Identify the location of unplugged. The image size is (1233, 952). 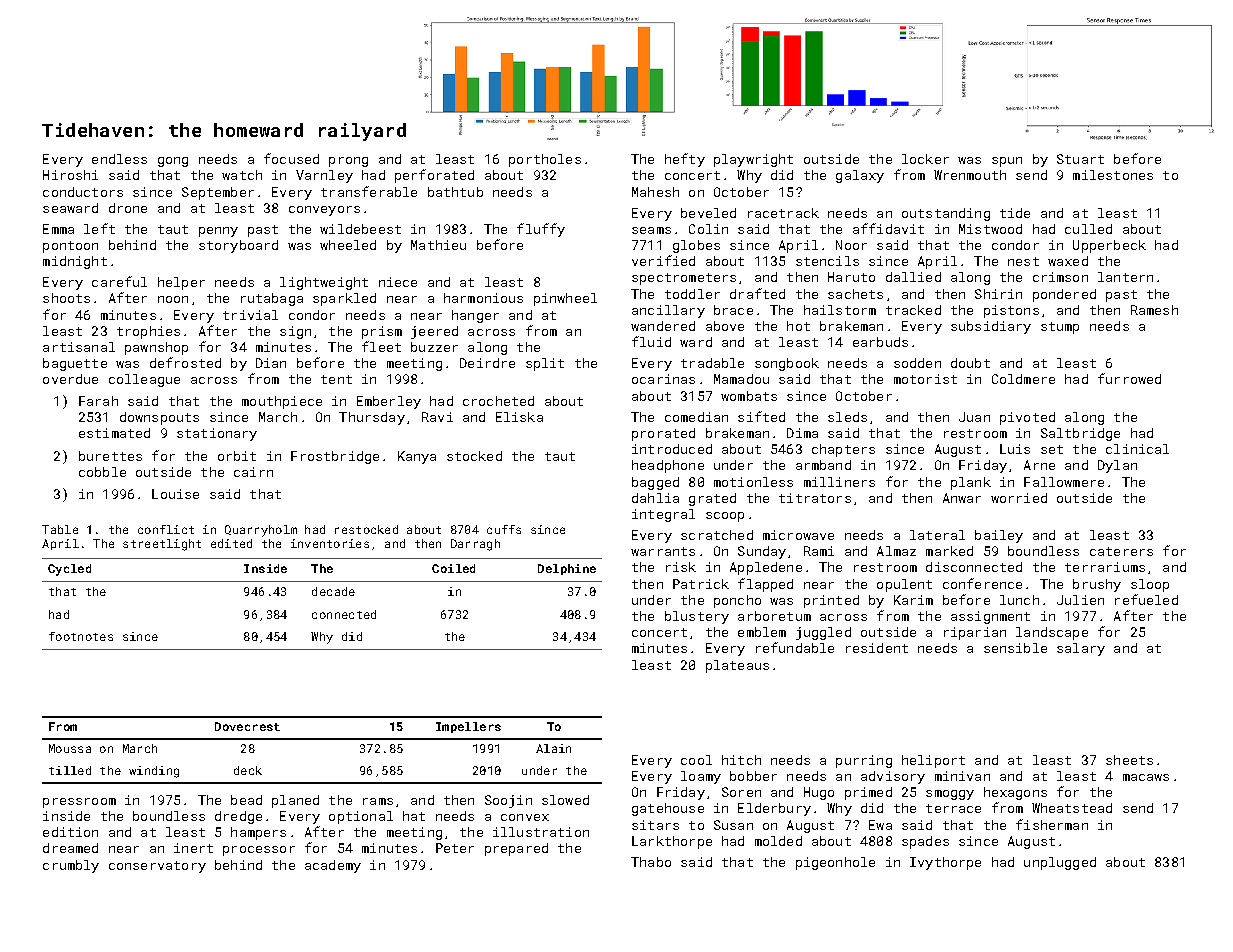
(1060, 863).
